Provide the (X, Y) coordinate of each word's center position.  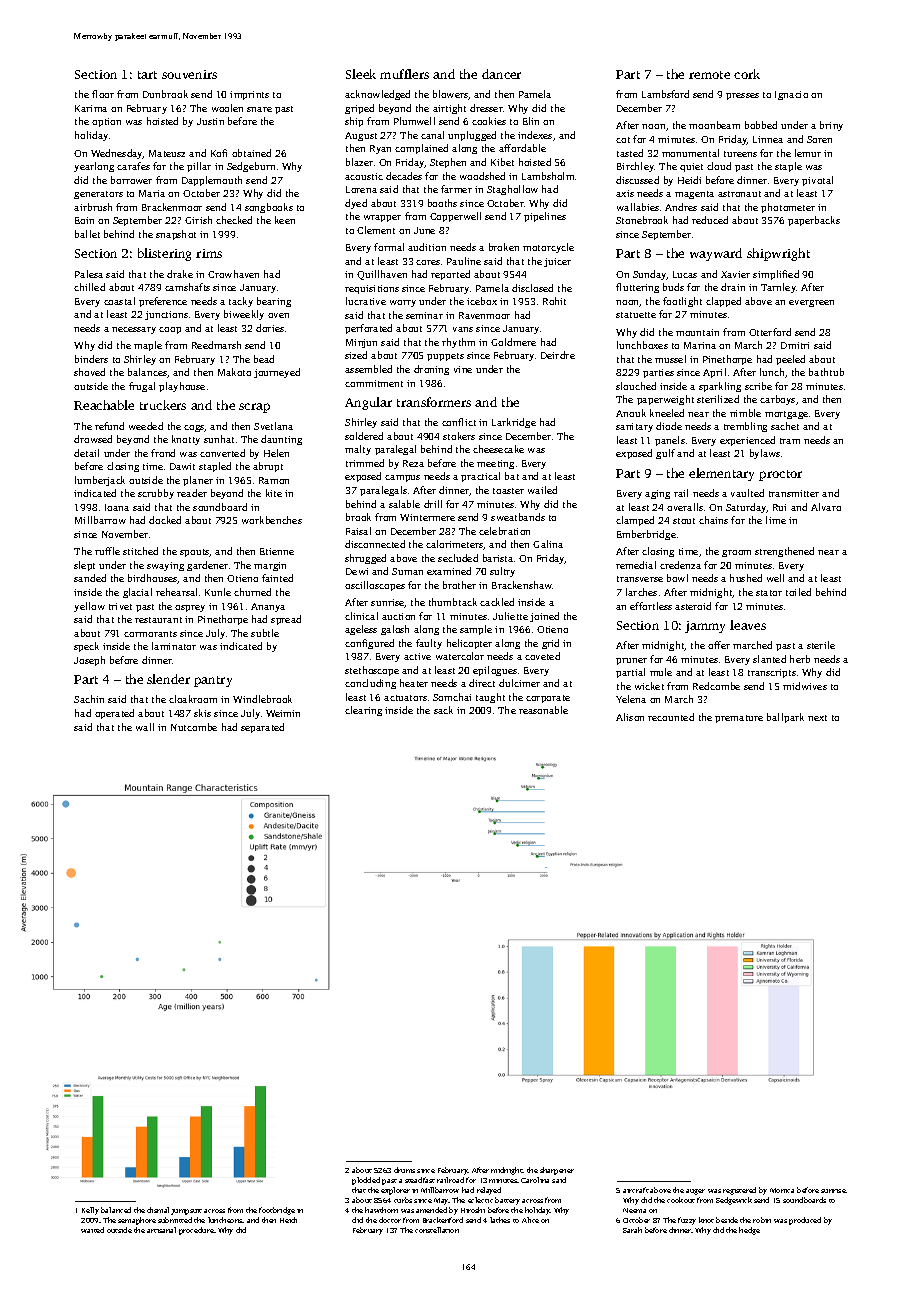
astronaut (739, 194)
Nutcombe (194, 727)
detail (86, 453)
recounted (671, 717)
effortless (651, 606)
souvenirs (189, 74)
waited (92, 1230)
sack (443, 710)
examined (449, 571)
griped (359, 109)
